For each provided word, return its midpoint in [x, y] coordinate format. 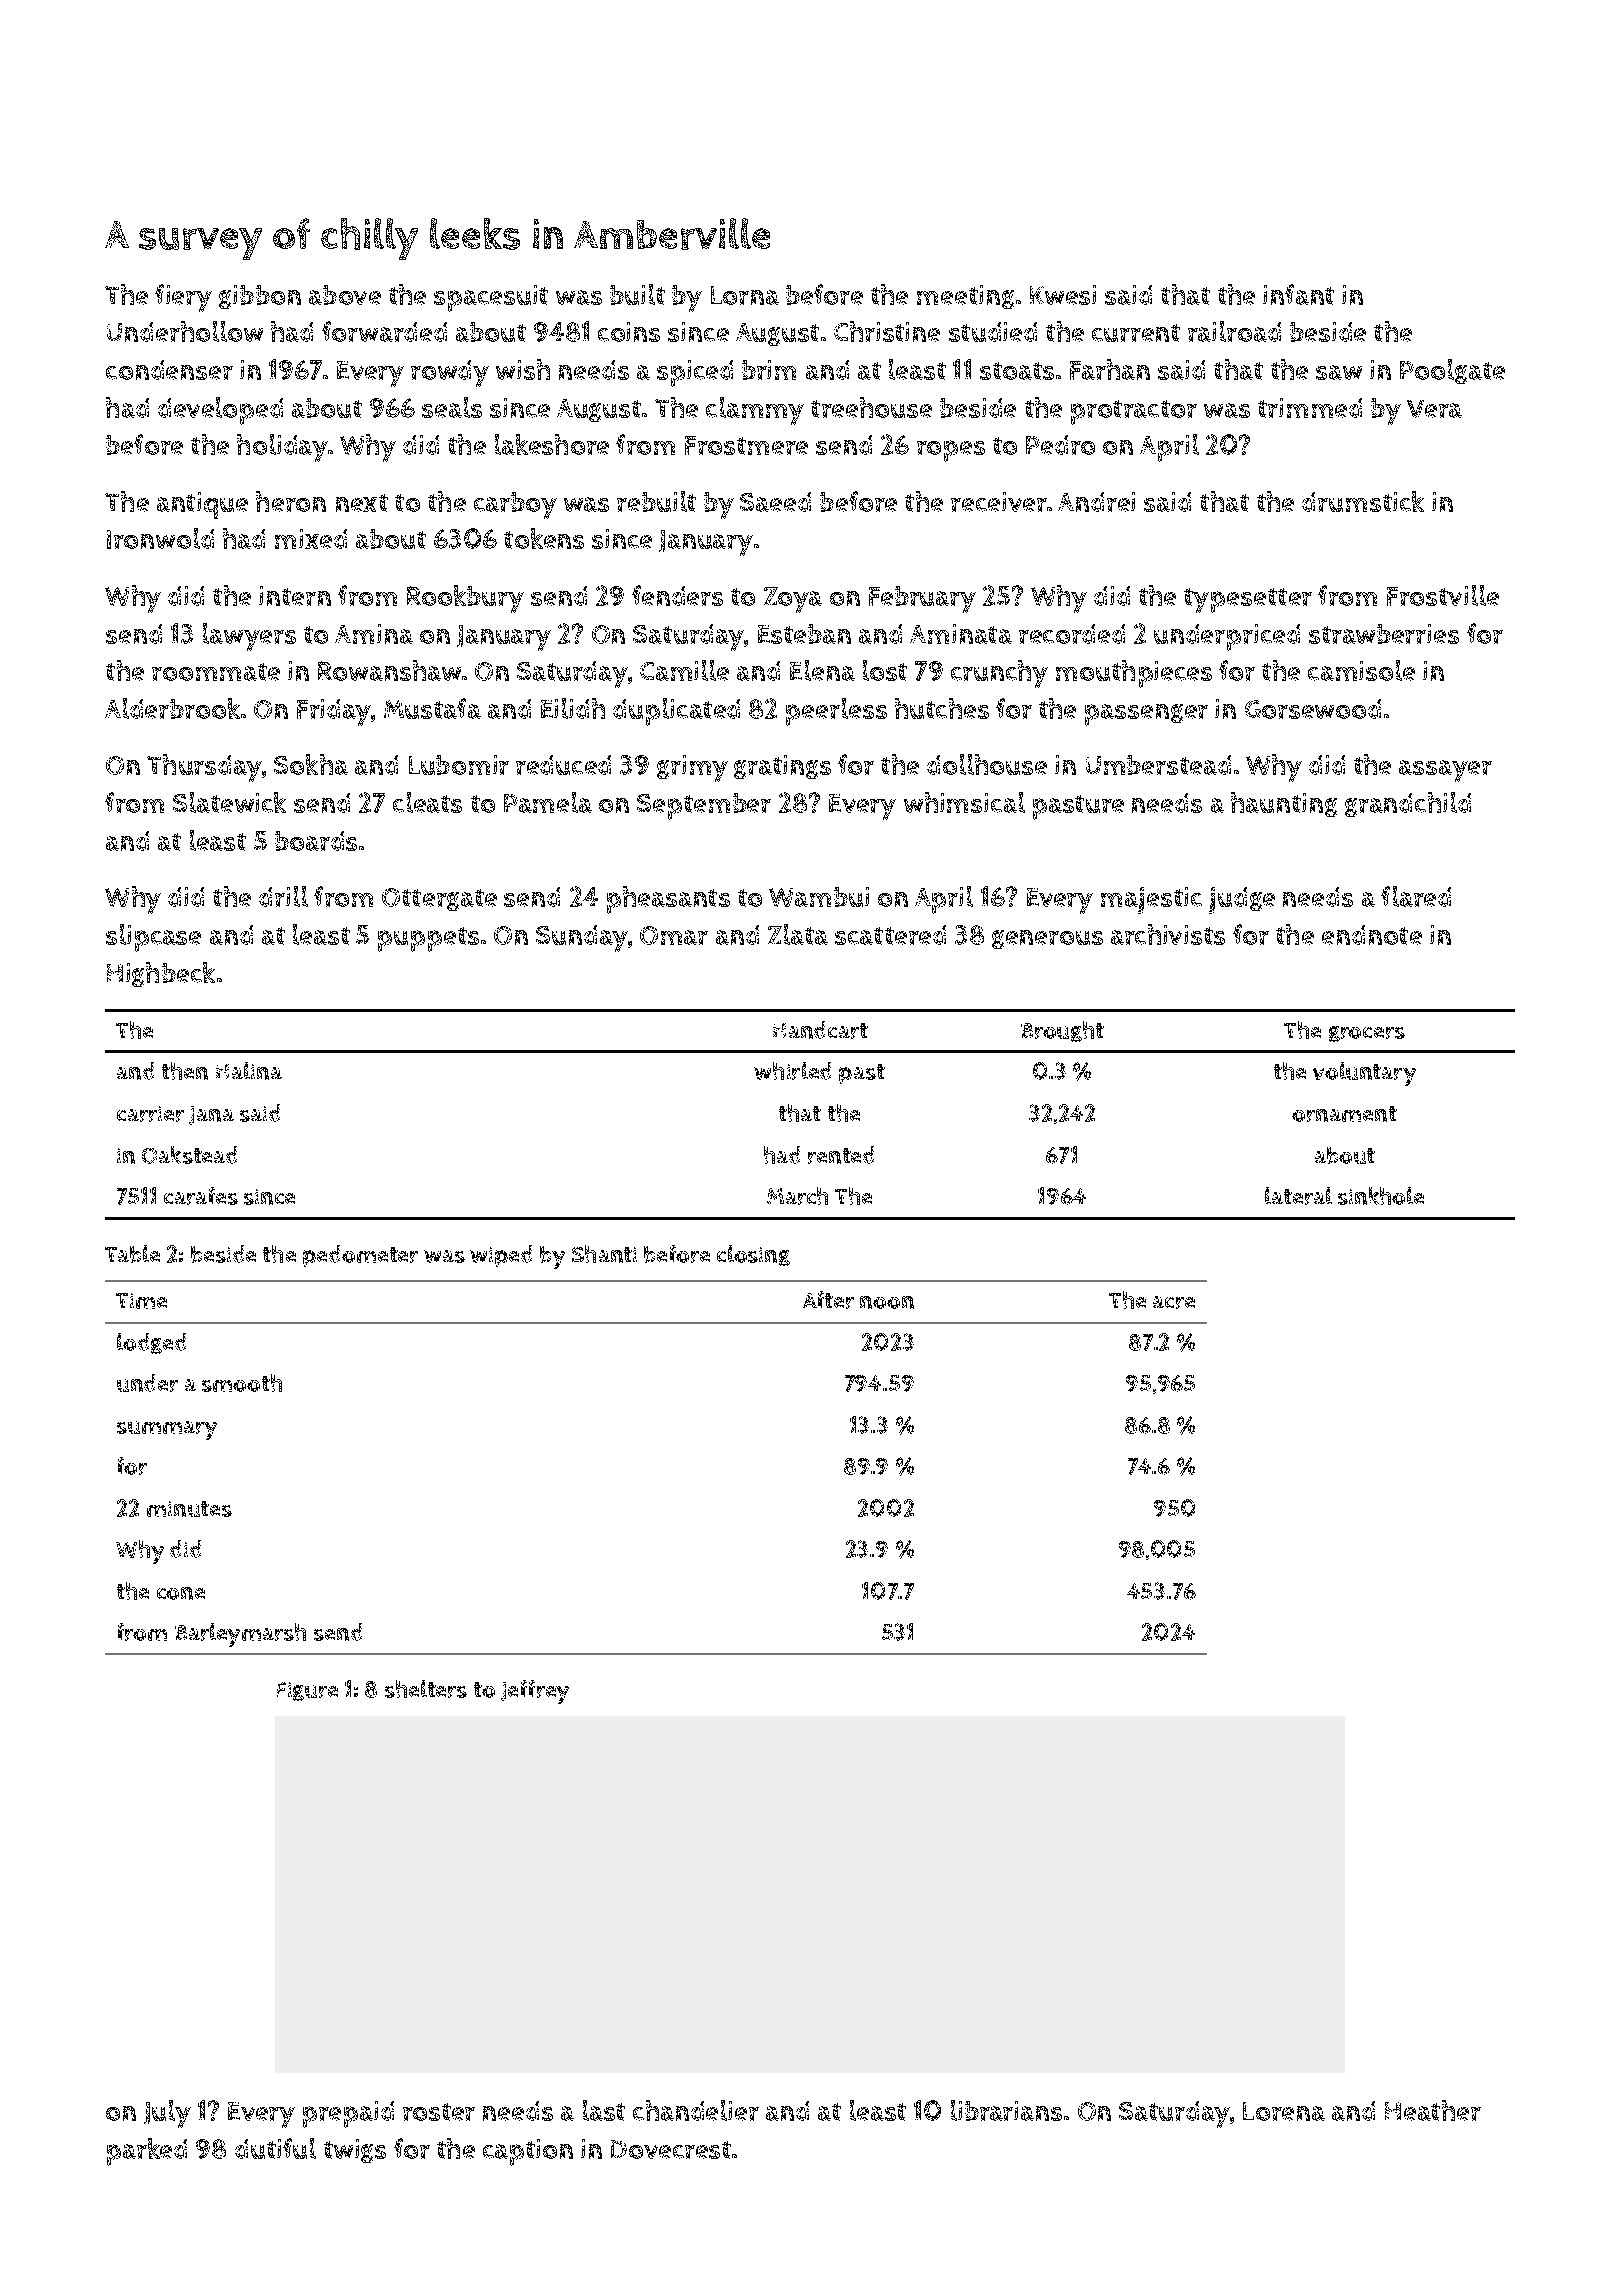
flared [1416, 896]
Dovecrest [671, 2149]
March [797, 1196]
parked [147, 2152]
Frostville [1443, 595]
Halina [249, 1071]
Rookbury [465, 599]
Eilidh [573, 708]
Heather [1433, 2110]
